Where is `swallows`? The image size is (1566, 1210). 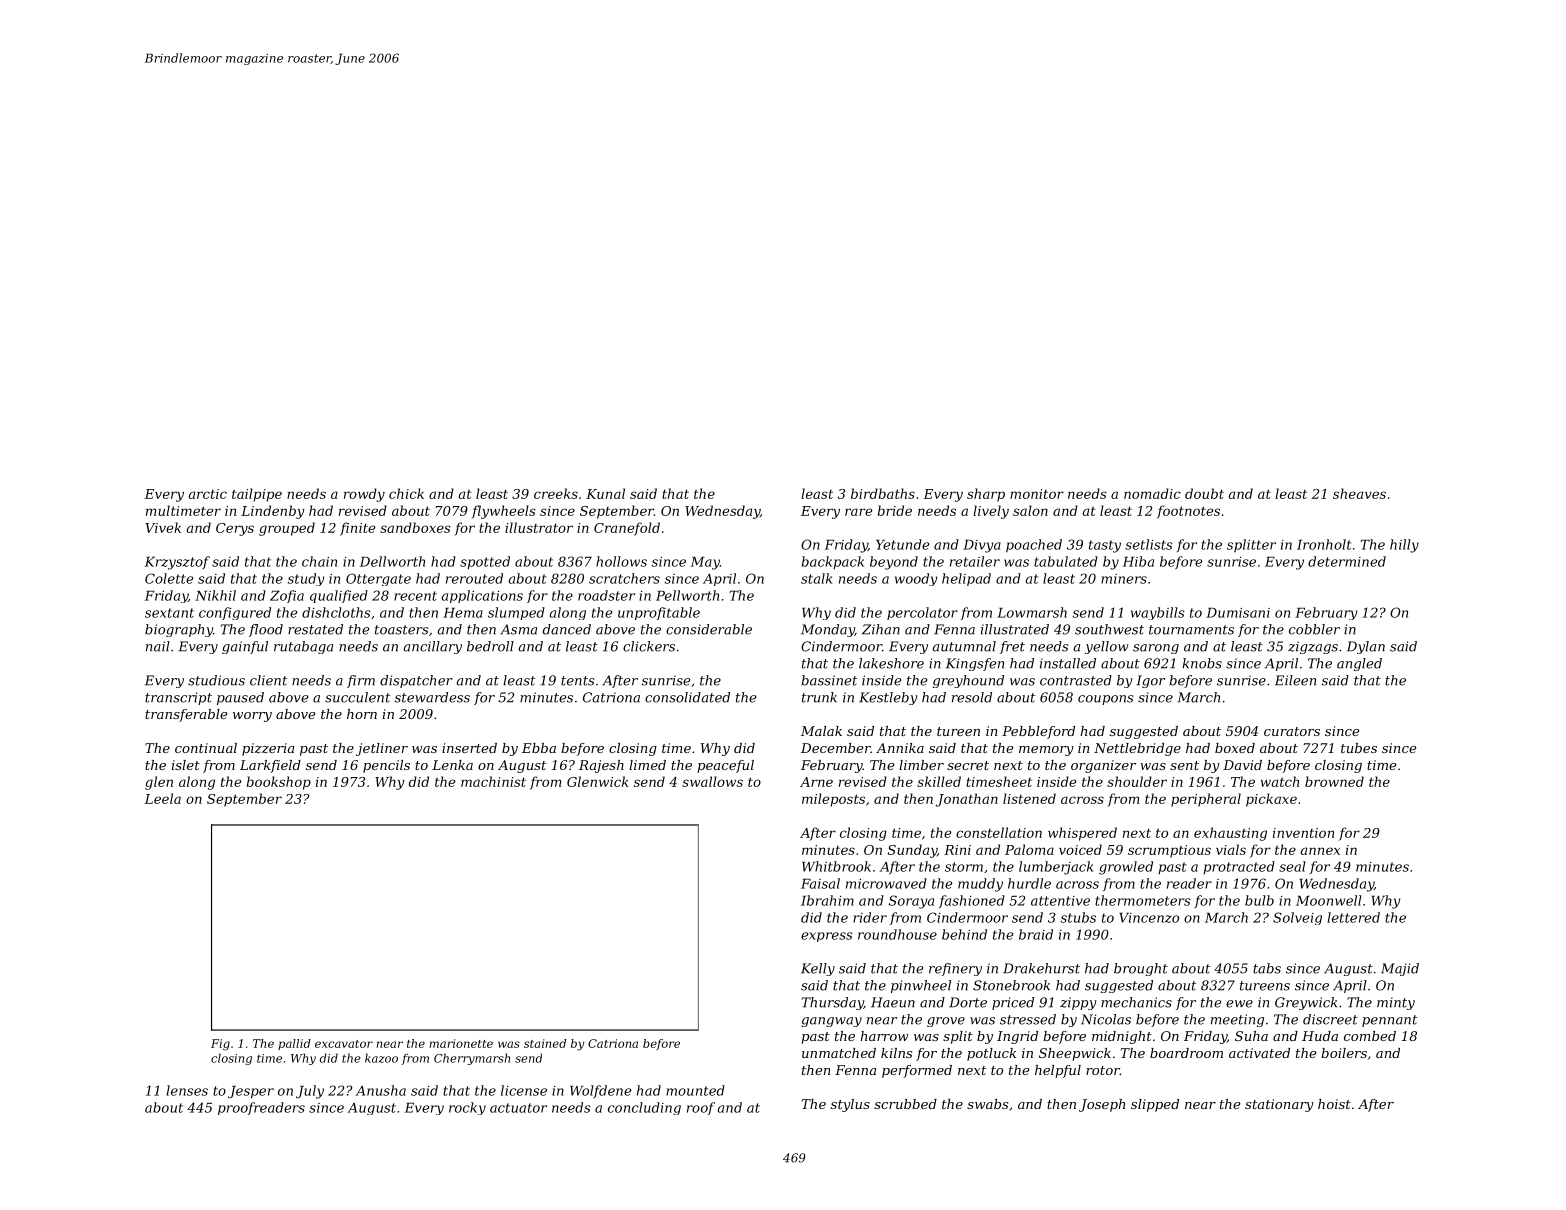
swallows is located at coordinates (712, 781).
